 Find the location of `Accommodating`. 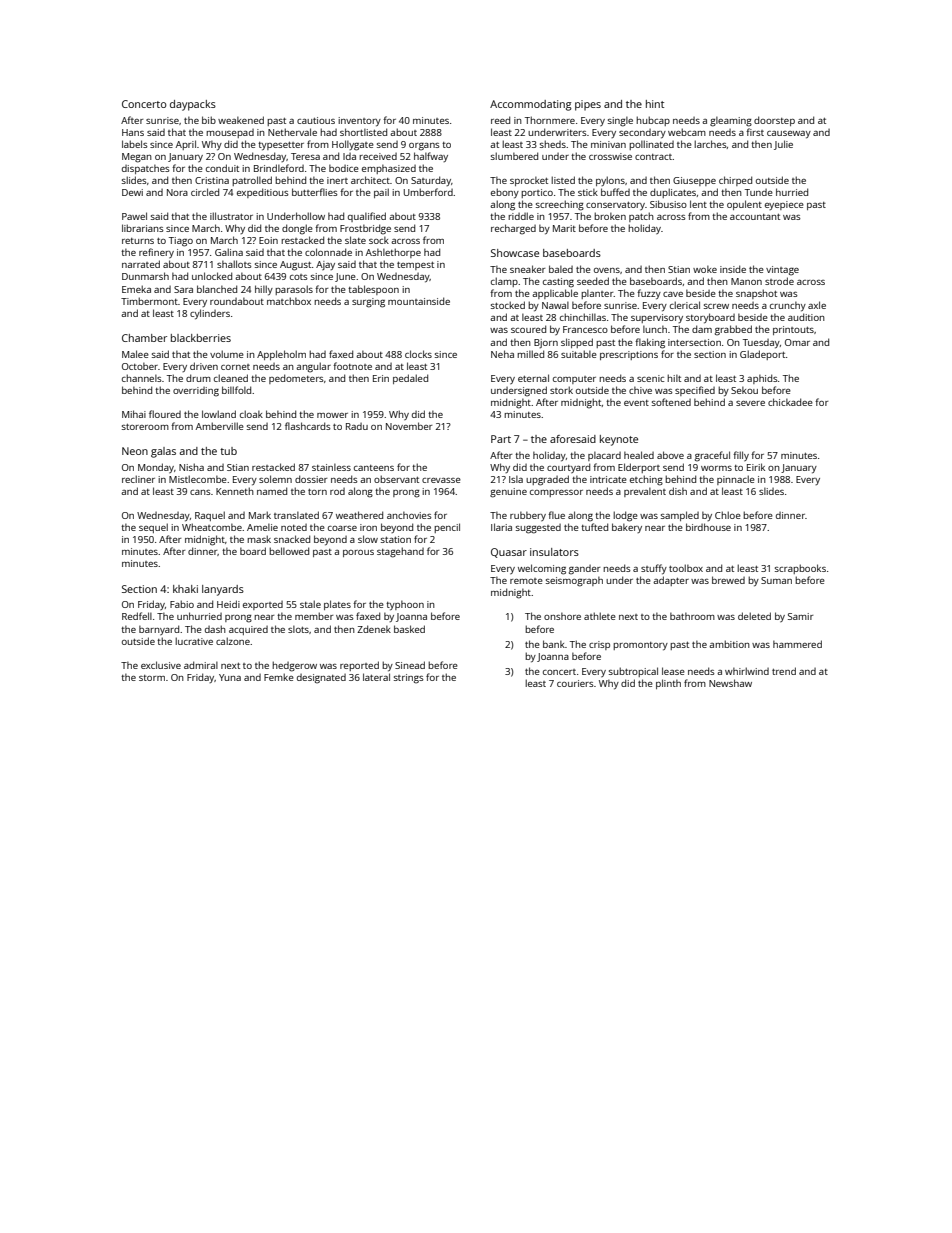

Accommodating is located at coordinates (531, 105).
